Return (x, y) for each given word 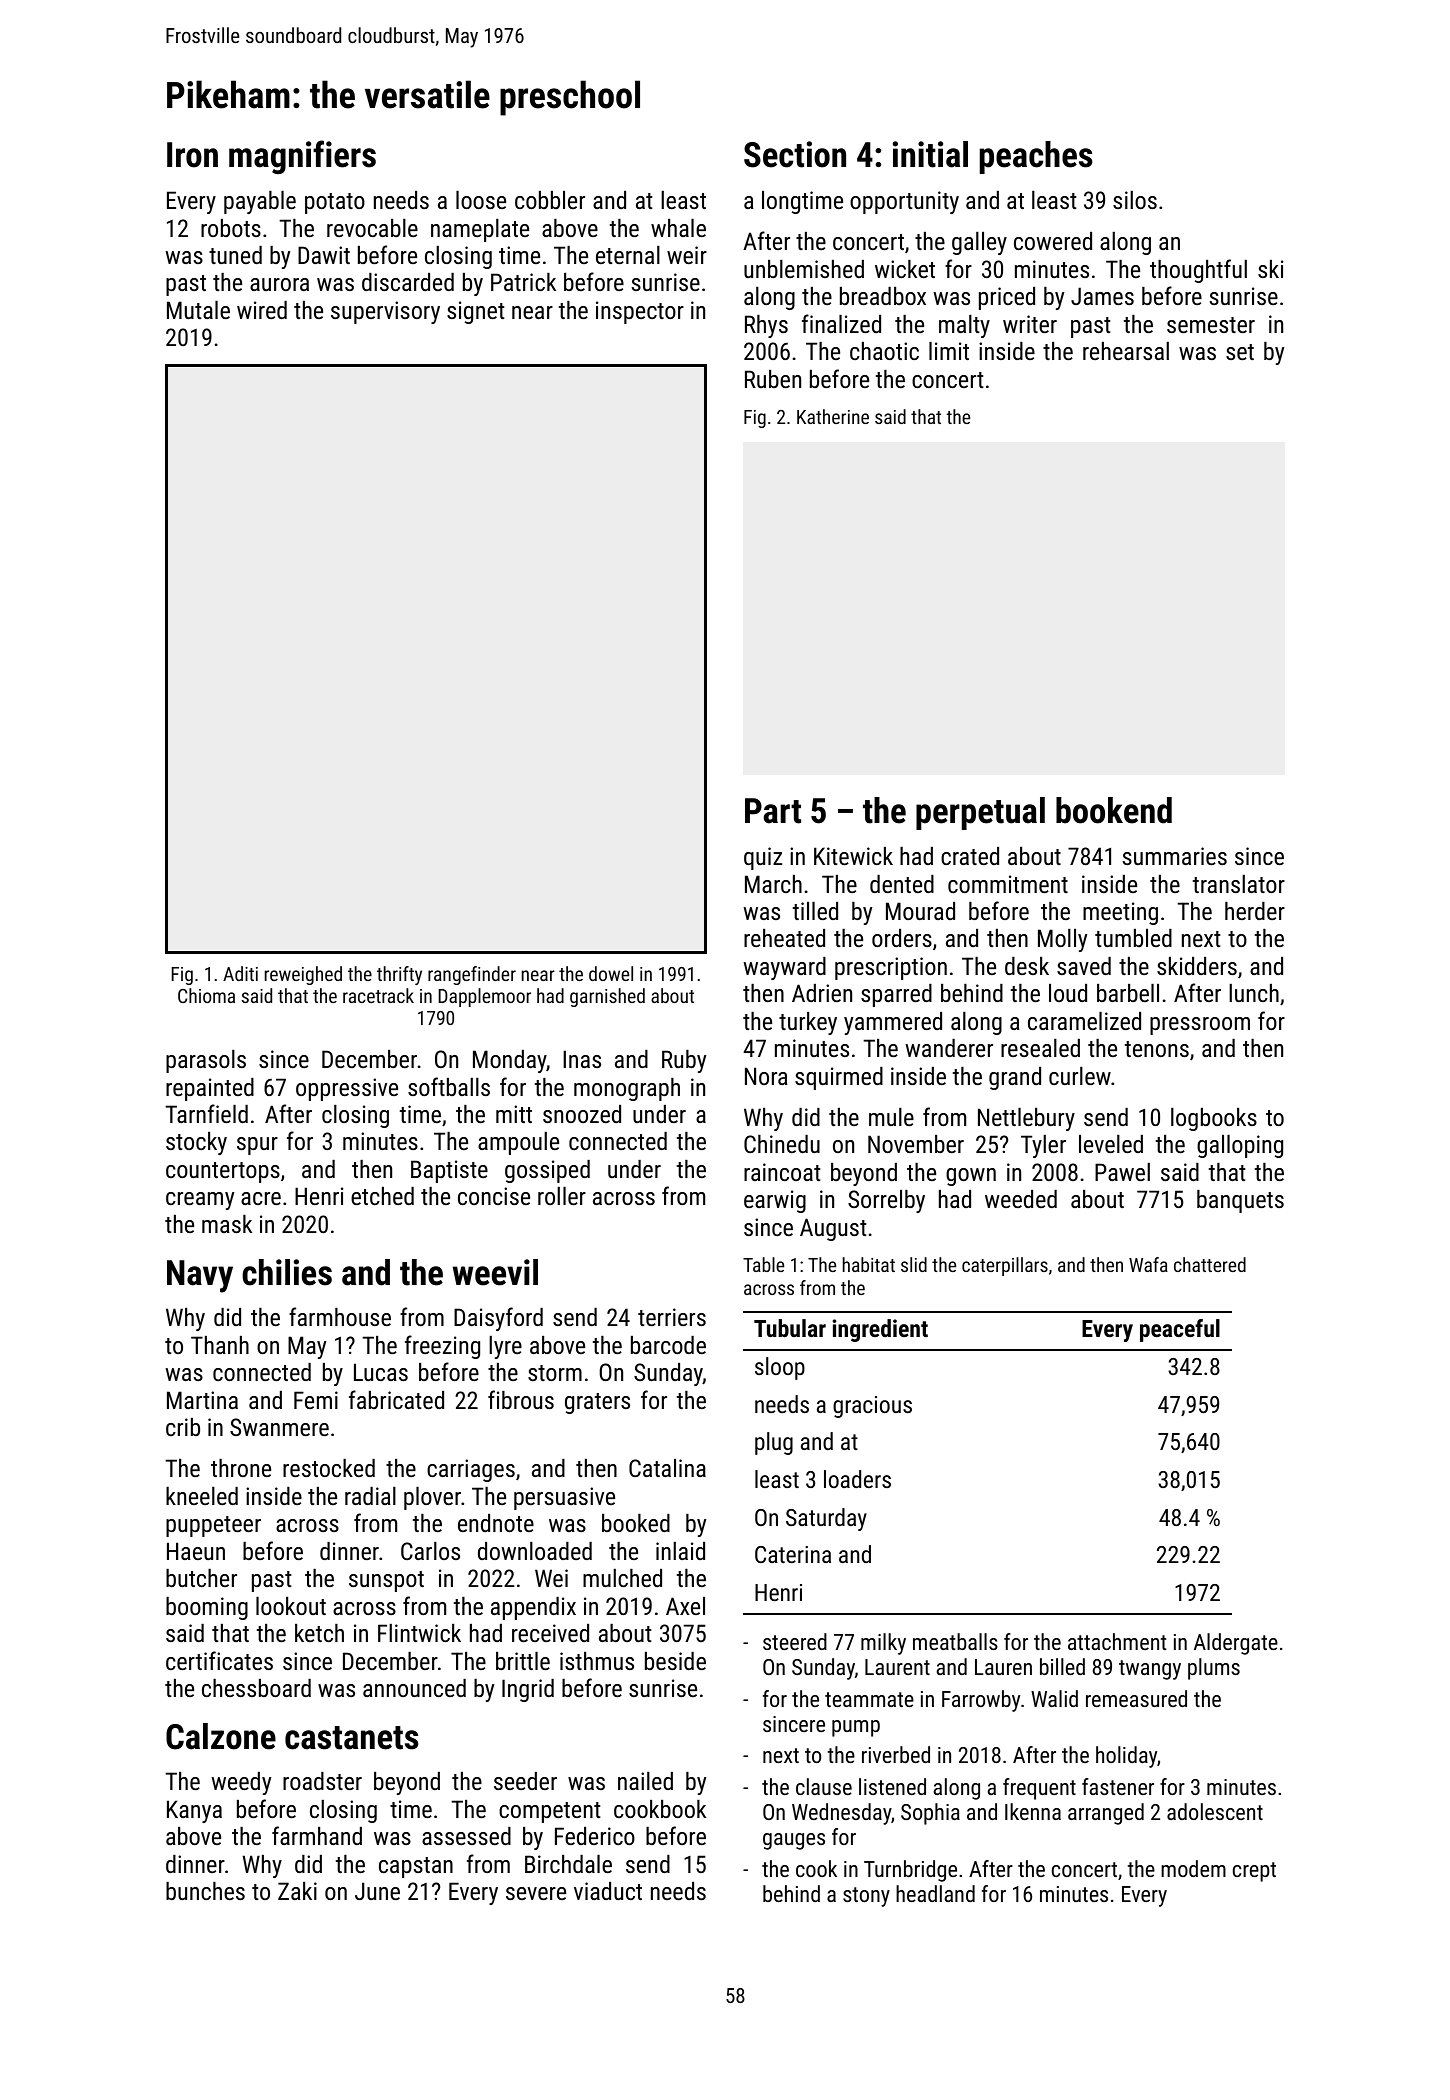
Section (795, 154)
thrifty (399, 975)
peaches (1036, 157)
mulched (622, 1578)
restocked (329, 1468)
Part (773, 811)
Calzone (221, 1736)
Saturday (826, 1519)
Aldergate (1236, 1644)
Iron (192, 155)
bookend (1114, 810)
